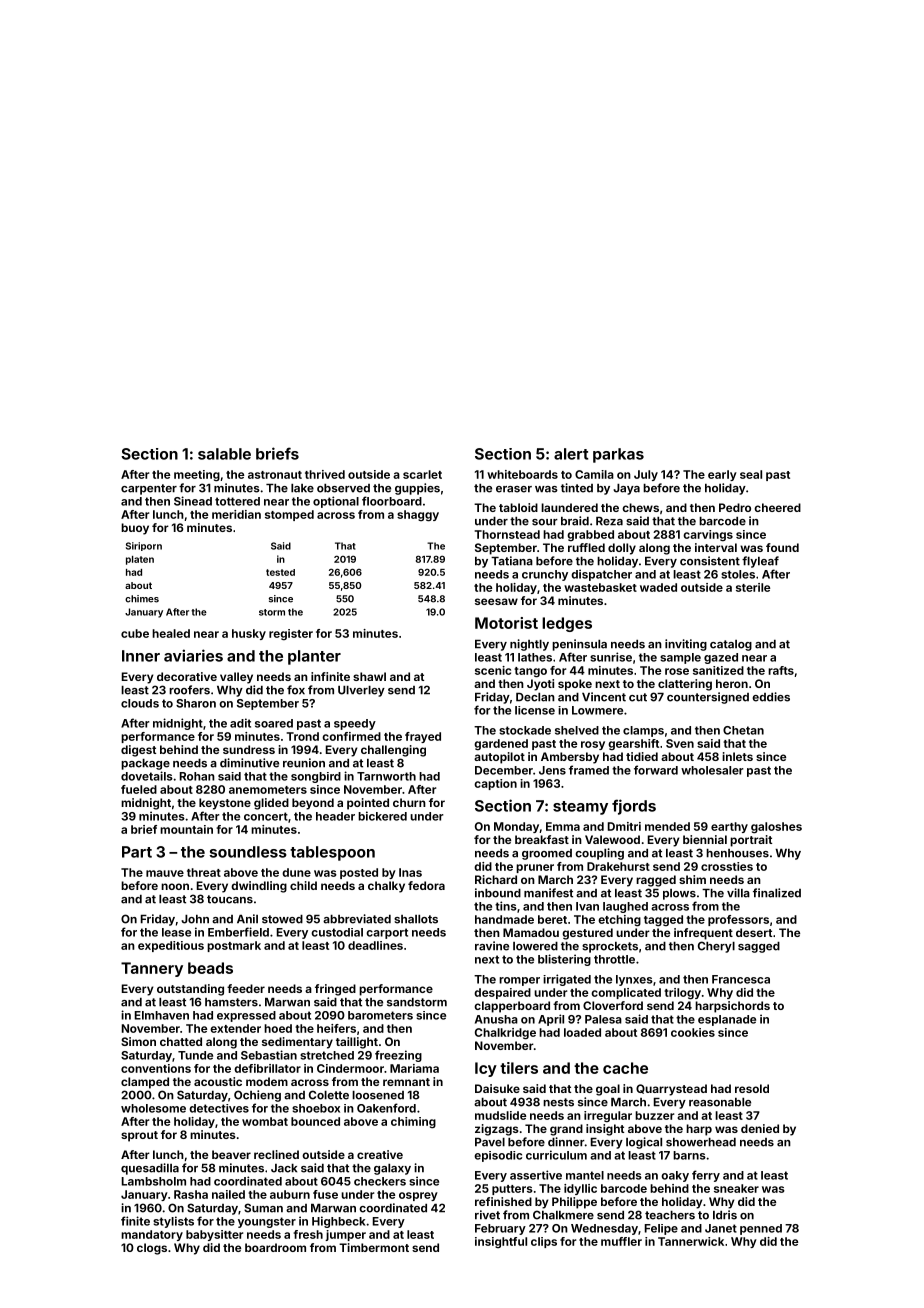 This screenshot has width=924, height=1308. Describe the element at coordinates (563, 826) in the screenshot. I see `Emma` at that location.
